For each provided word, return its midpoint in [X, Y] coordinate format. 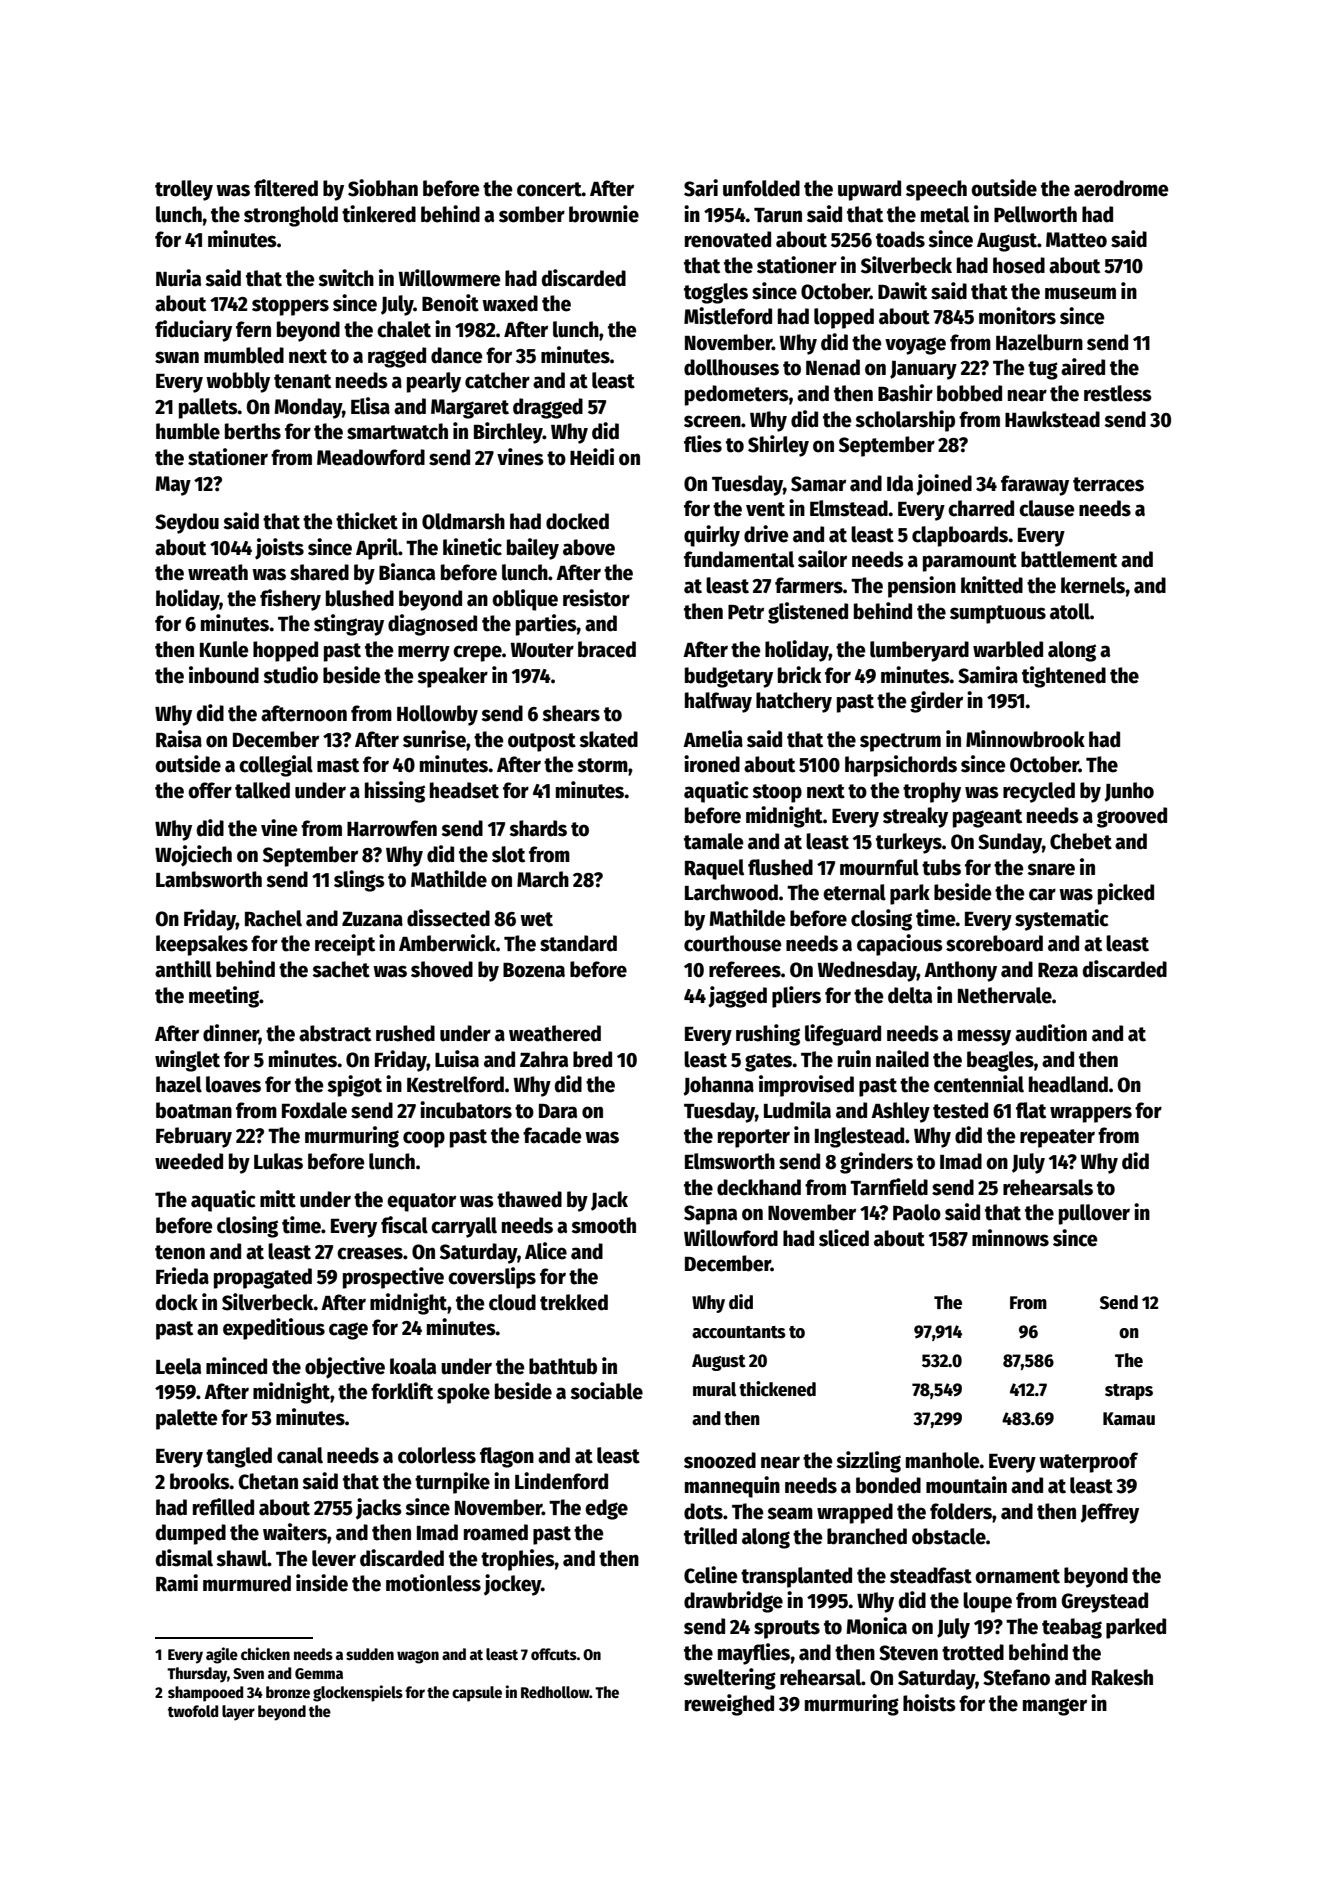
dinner [231, 1034]
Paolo [917, 1212]
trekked [574, 1302]
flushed [780, 867]
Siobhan [383, 188]
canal [300, 1455]
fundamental [739, 559]
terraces [1108, 484]
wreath [218, 572]
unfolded [761, 188]
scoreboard [994, 943]
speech [936, 190]
